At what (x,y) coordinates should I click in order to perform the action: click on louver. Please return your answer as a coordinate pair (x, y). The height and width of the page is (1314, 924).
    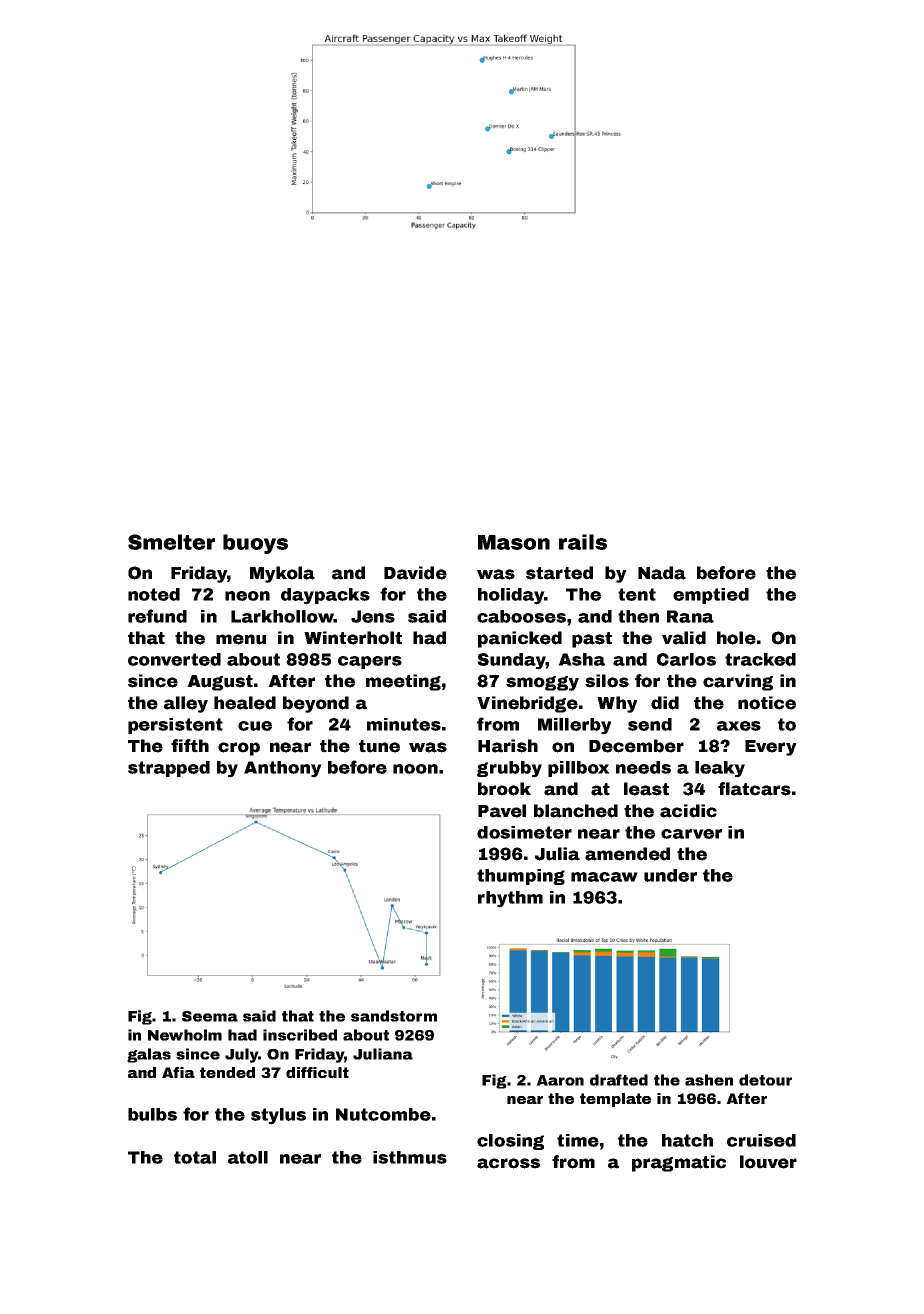
    Looking at the image, I should click on (768, 1162).
